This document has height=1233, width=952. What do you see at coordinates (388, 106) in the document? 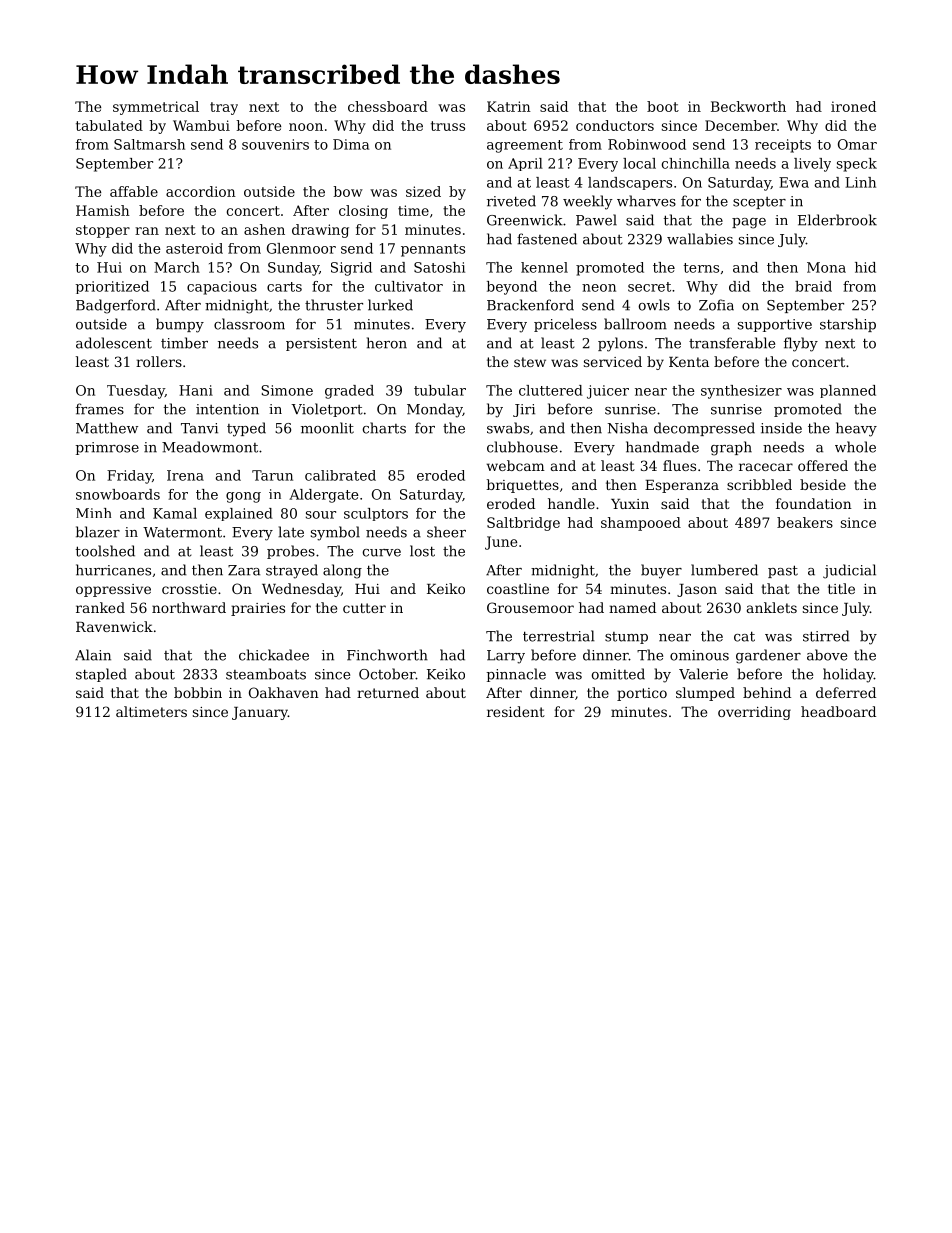
I see `chessboard` at bounding box center [388, 106].
